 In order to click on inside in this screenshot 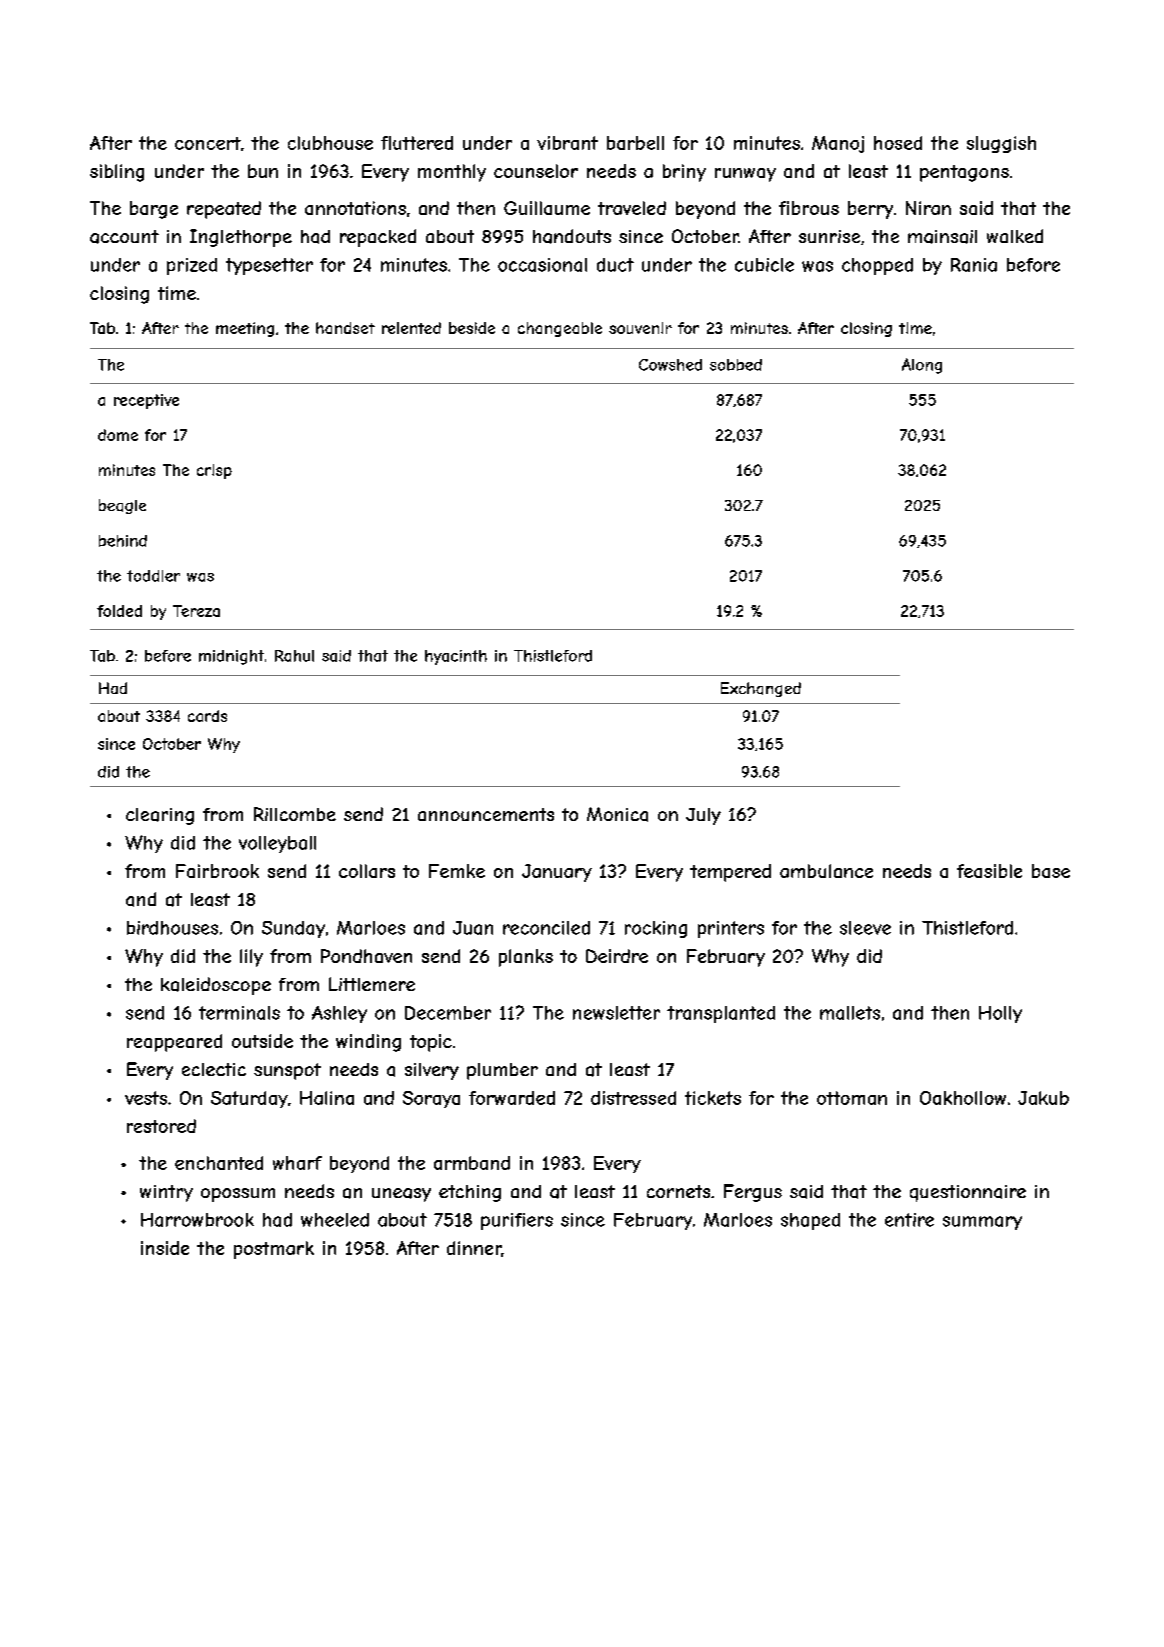, I will do `click(165, 1248)`.
